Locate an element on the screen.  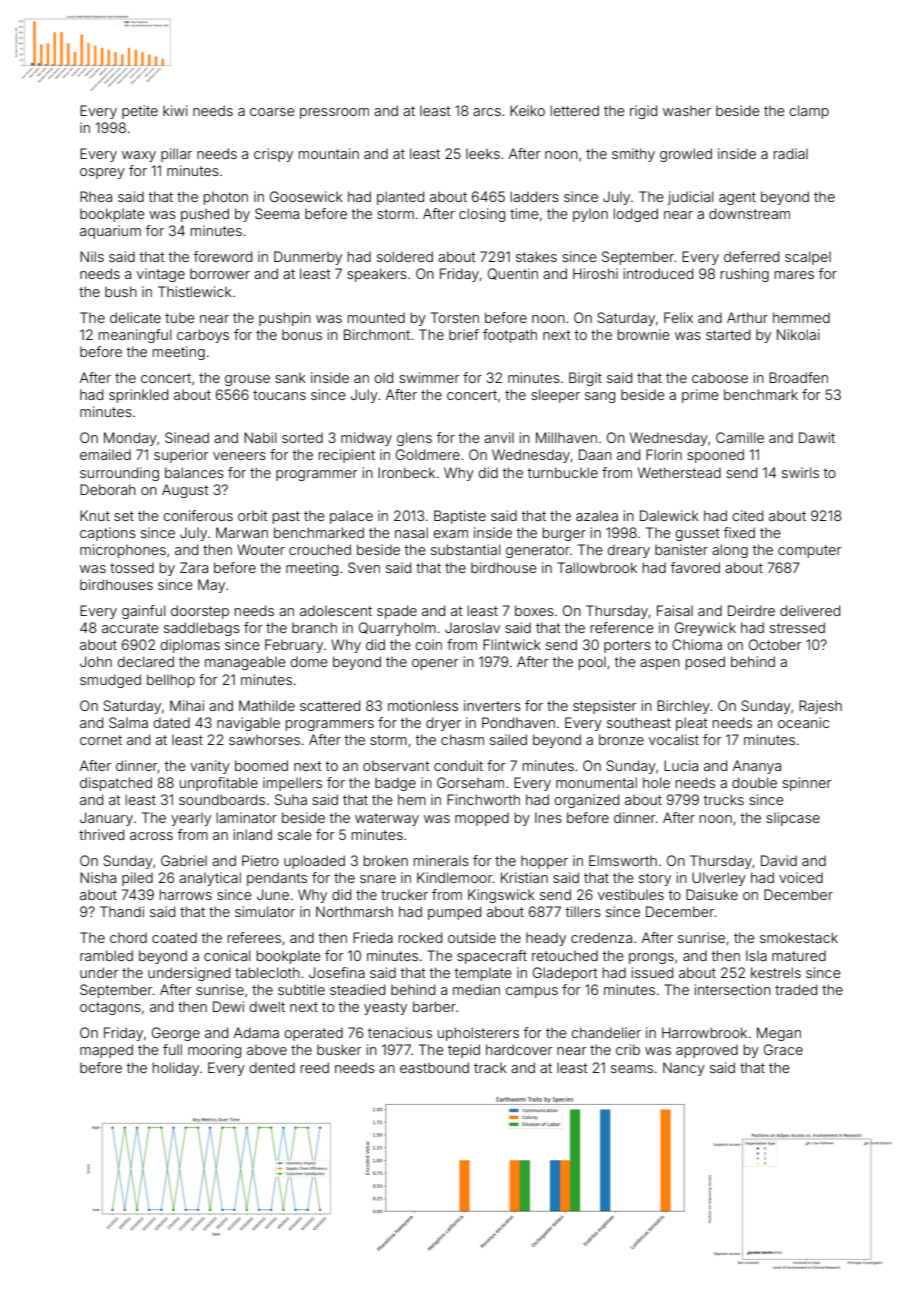
clamp is located at coordinates (809, 112).
